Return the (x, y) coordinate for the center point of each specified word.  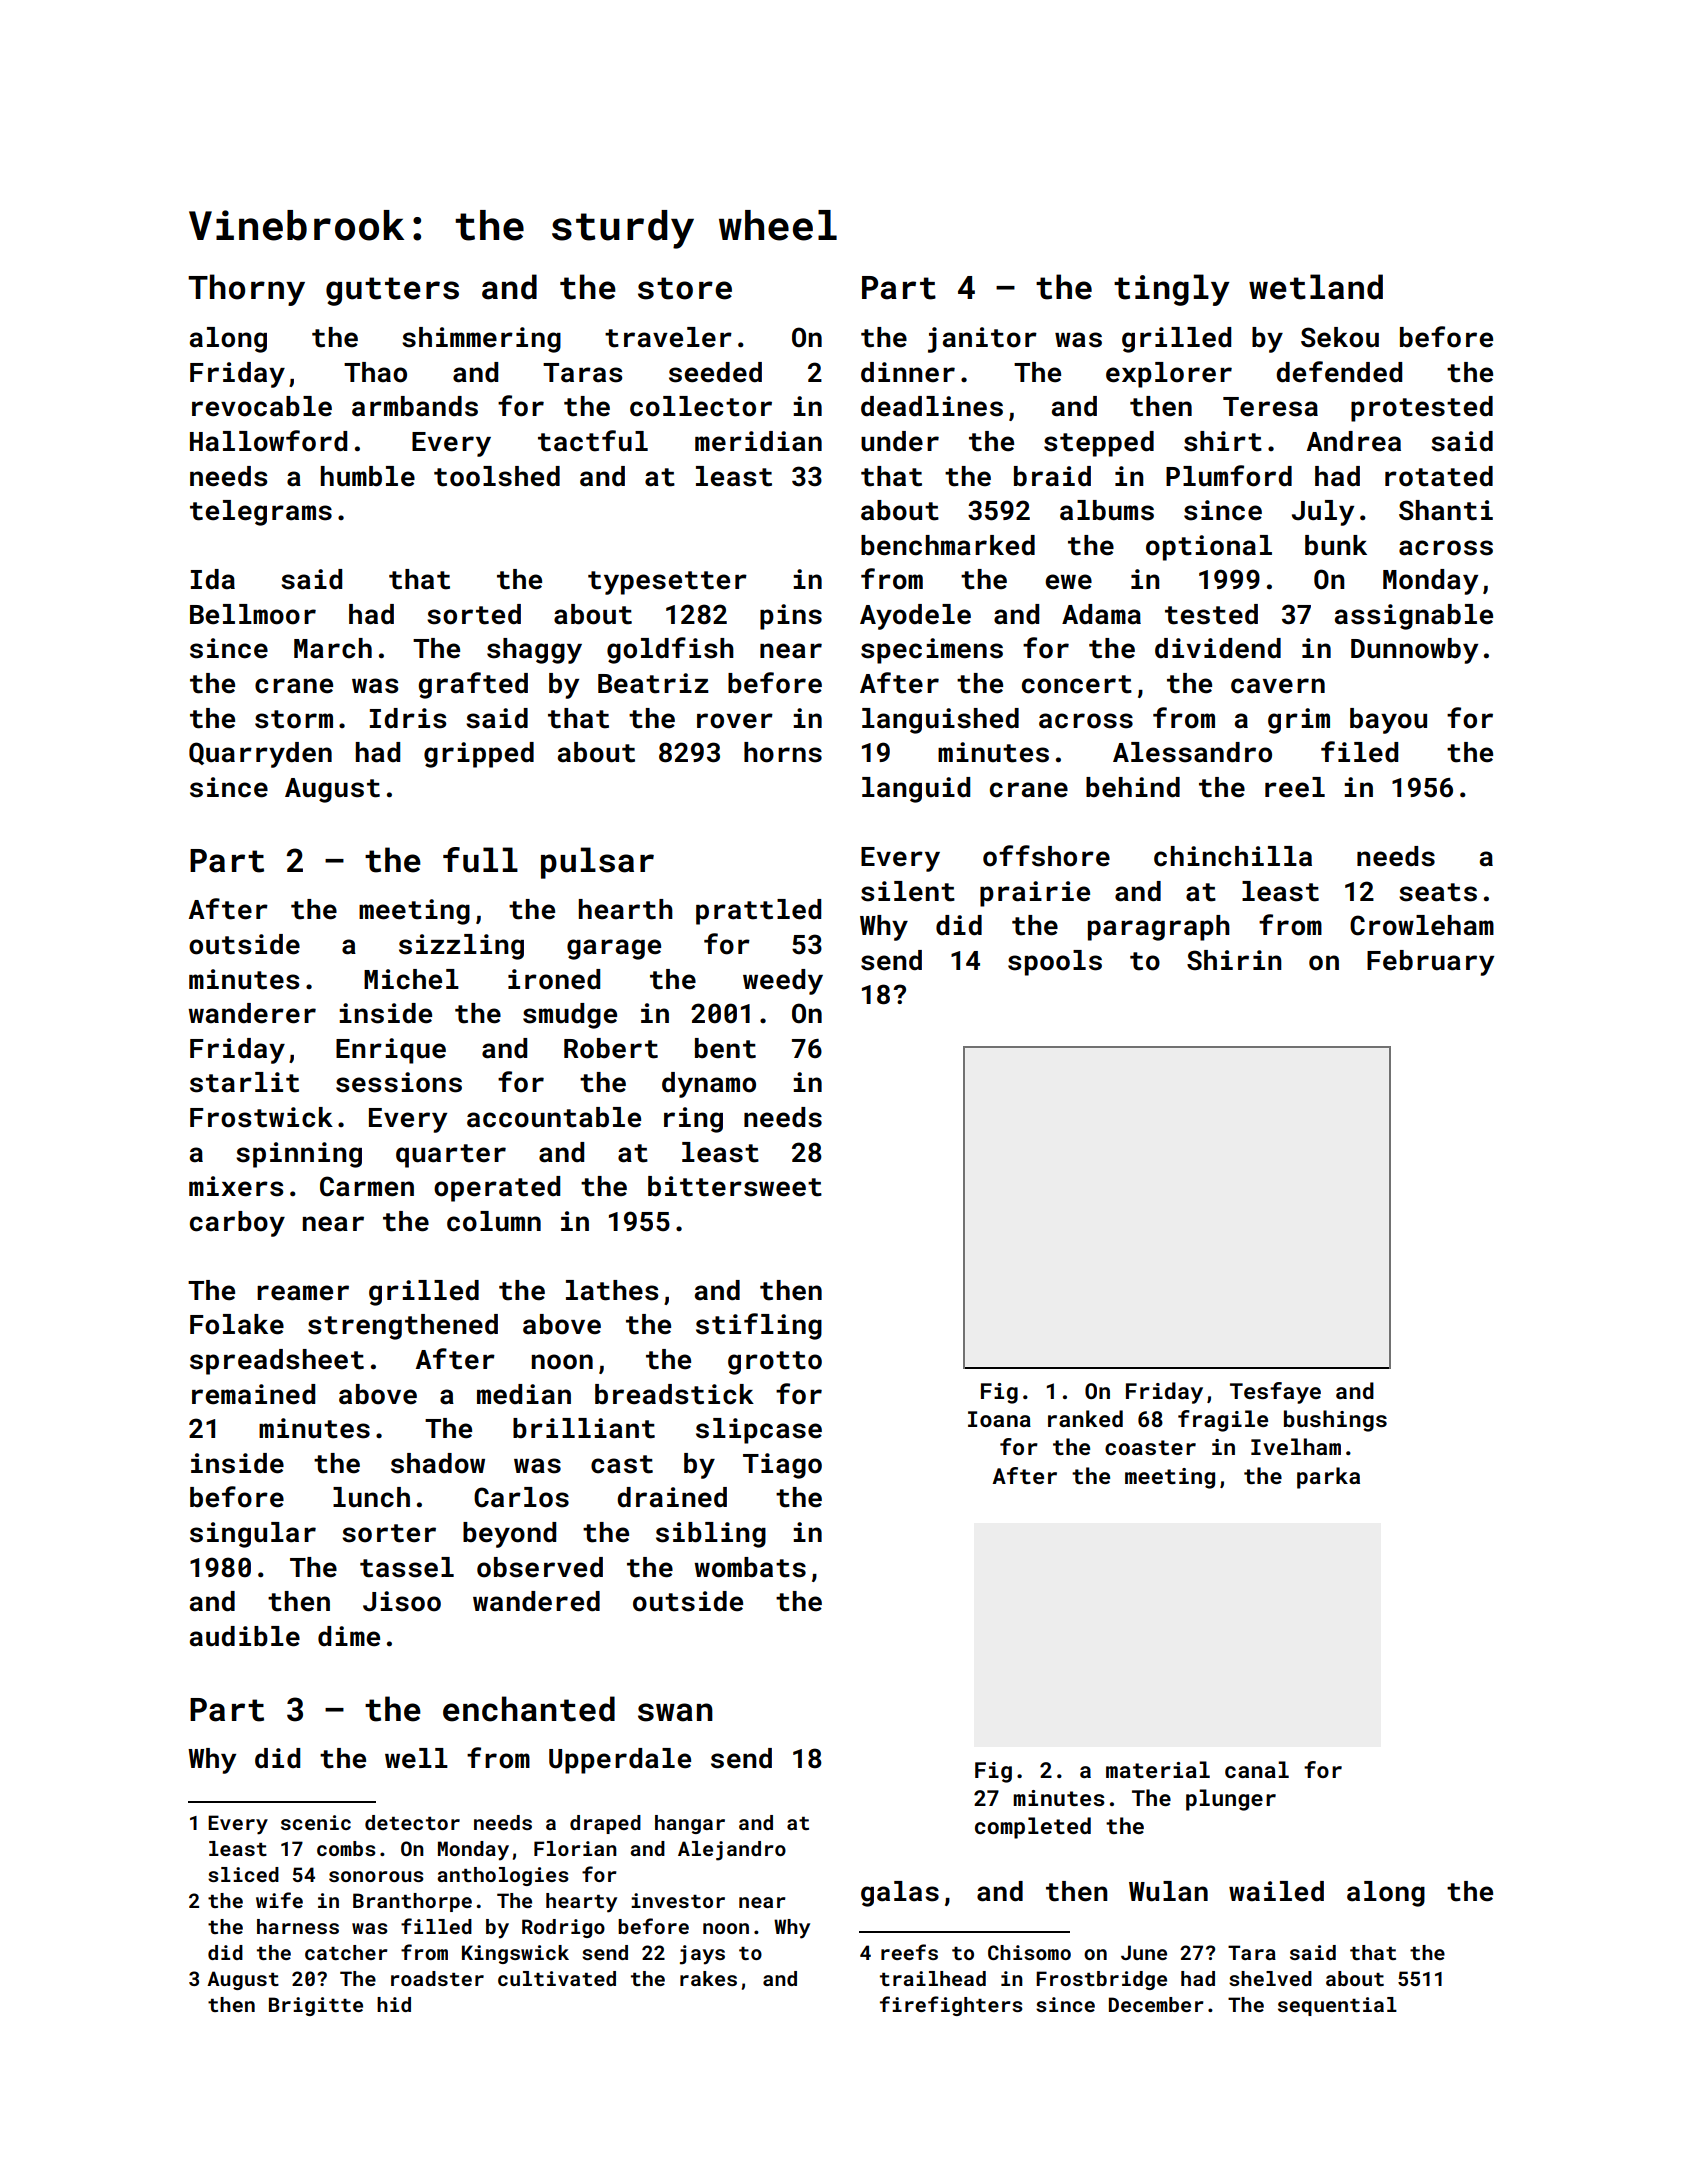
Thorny (246, 290)
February (1430, 963)
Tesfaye (1275, 1393)
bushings (1335, 1421)
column (494, 1221)
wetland (1316, 287)
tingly (1172, 290)
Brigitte (316, 2006)
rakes (708, 1978)
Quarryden (260, 755)
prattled (758, 912)
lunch (371, 1497)
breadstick (674, 1394)
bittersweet (735, 1186)
